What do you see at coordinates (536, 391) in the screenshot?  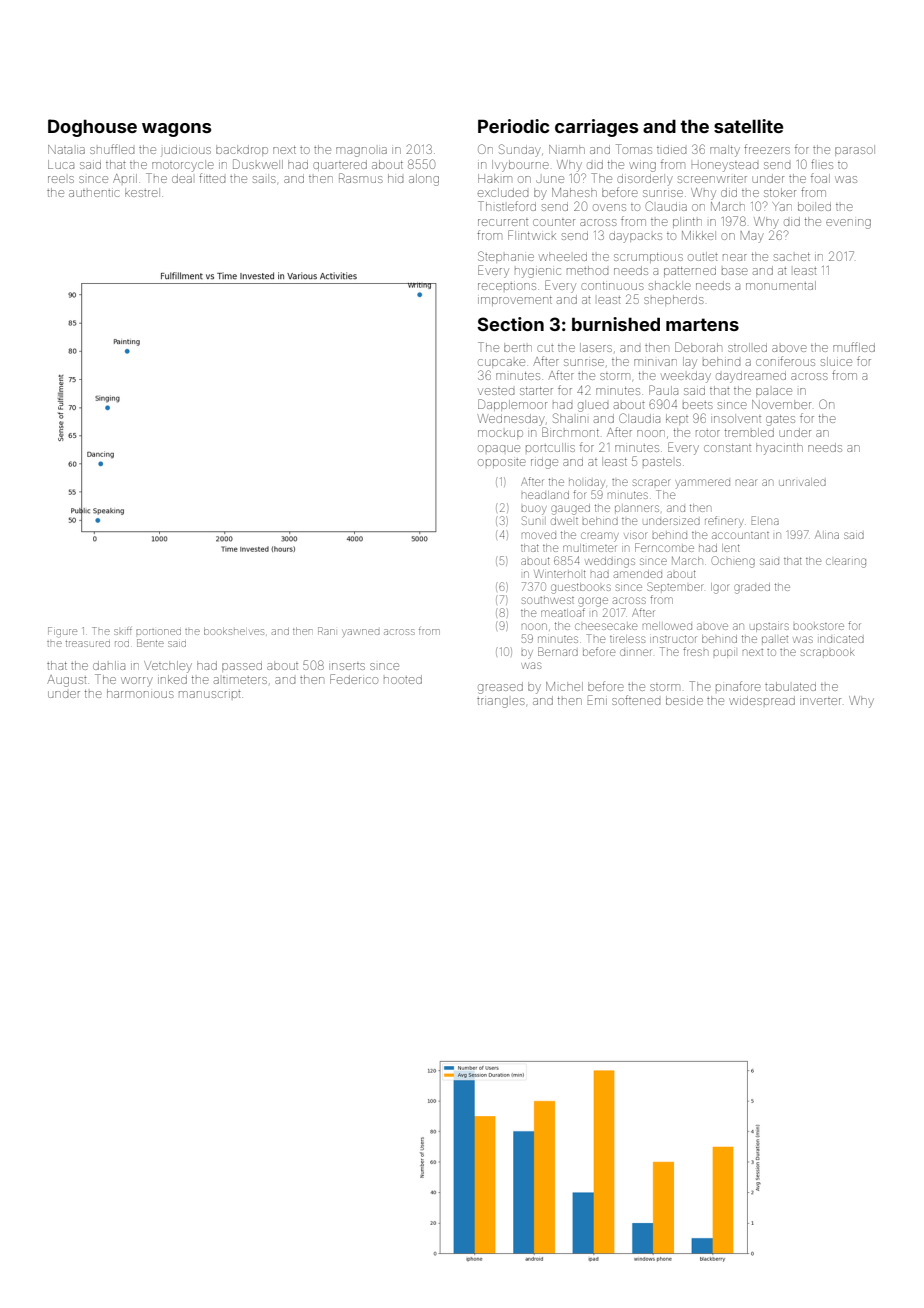 I see `starter` at bounding box center [536, 391].
